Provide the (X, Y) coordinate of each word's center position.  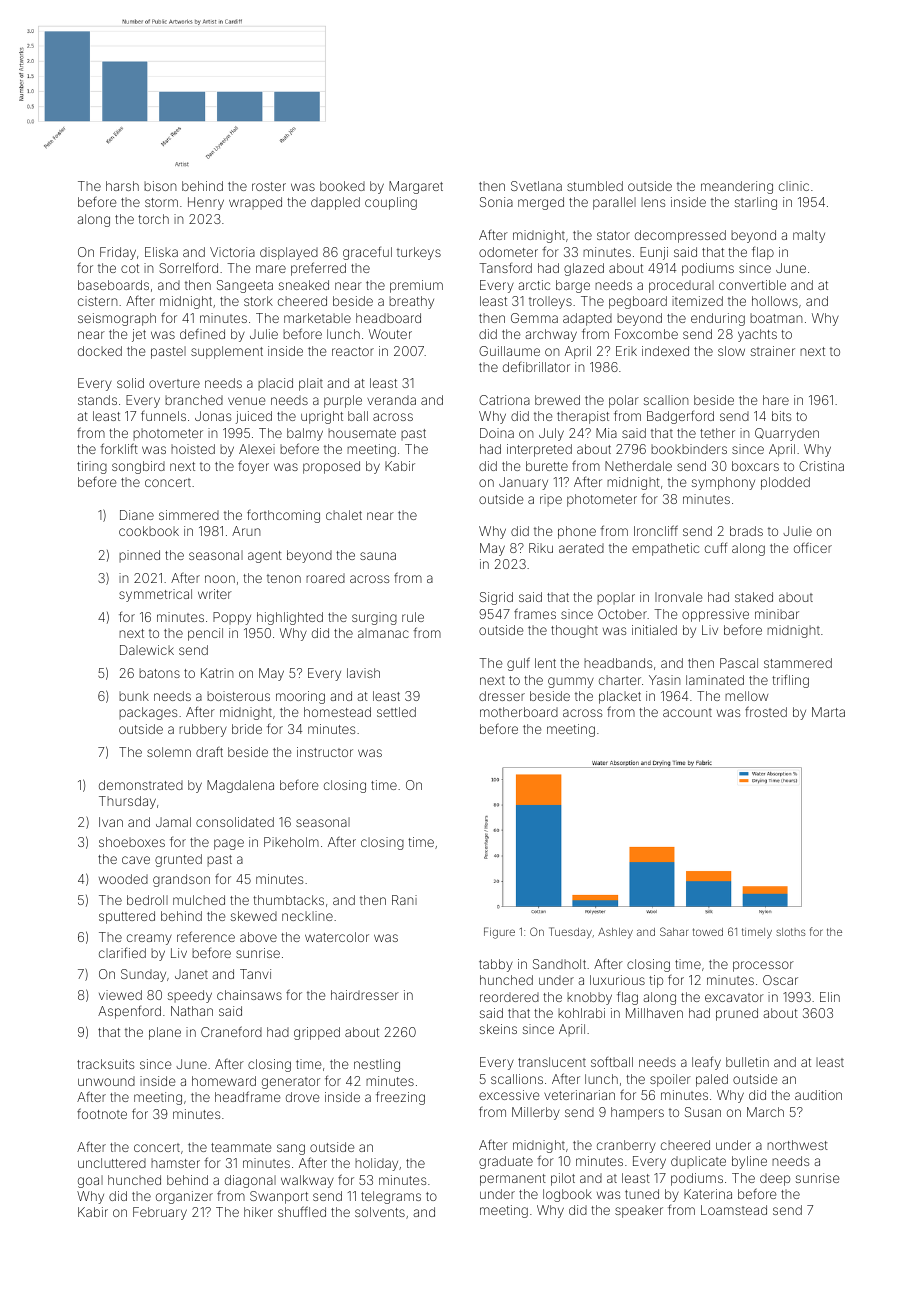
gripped (317, 1033)
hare (776, 400)
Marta (828, 712)
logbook (567, 1195)
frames (535, 613)
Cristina (821, 466)
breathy (411, 302)
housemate (362, 433)
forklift (119, 448)
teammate (241, 1147)
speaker (639, 1211)
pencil (205, 634)
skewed (254, 916)
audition (818, 1095)
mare (271, 269)
